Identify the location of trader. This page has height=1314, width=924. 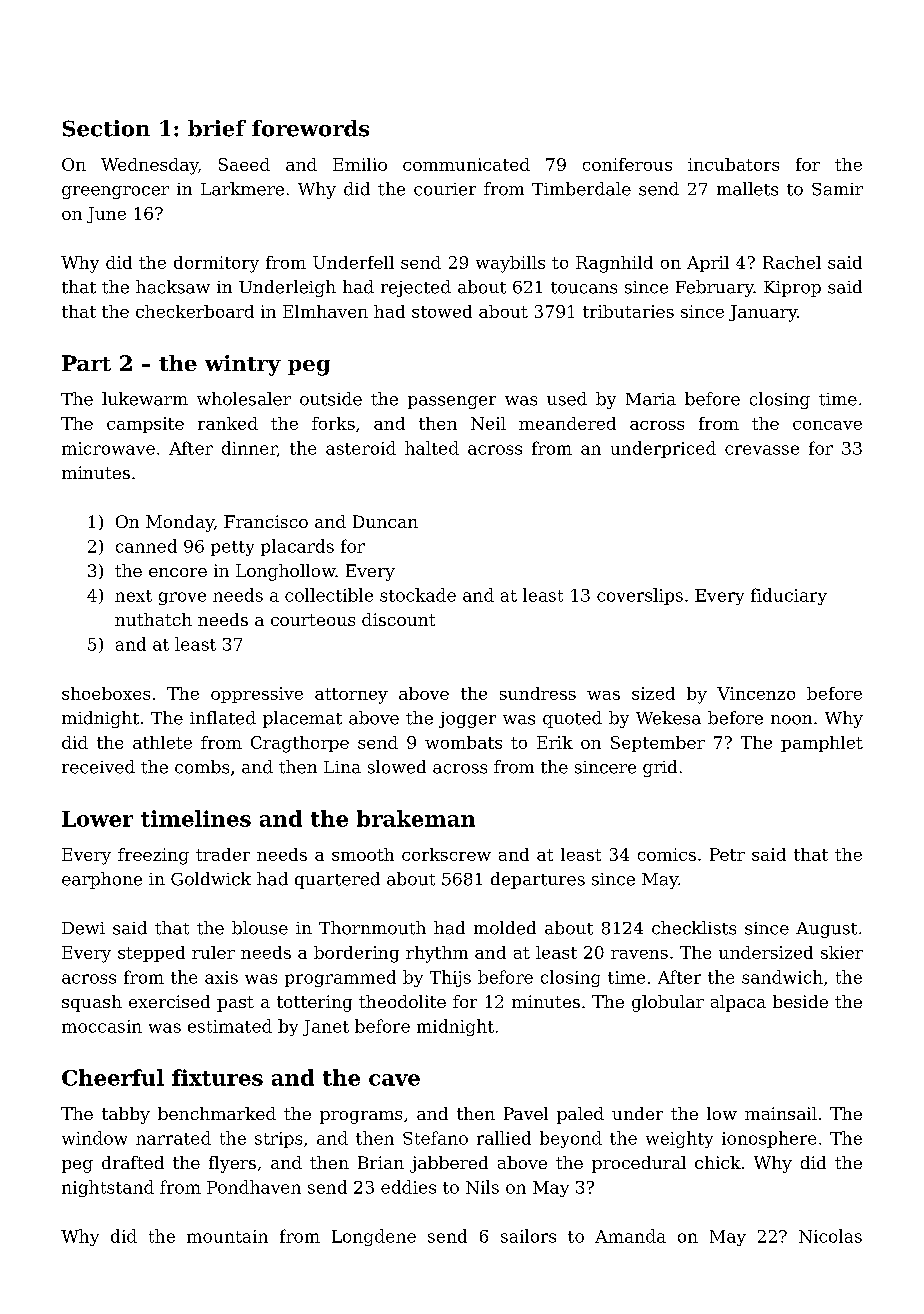
(223, 854).
